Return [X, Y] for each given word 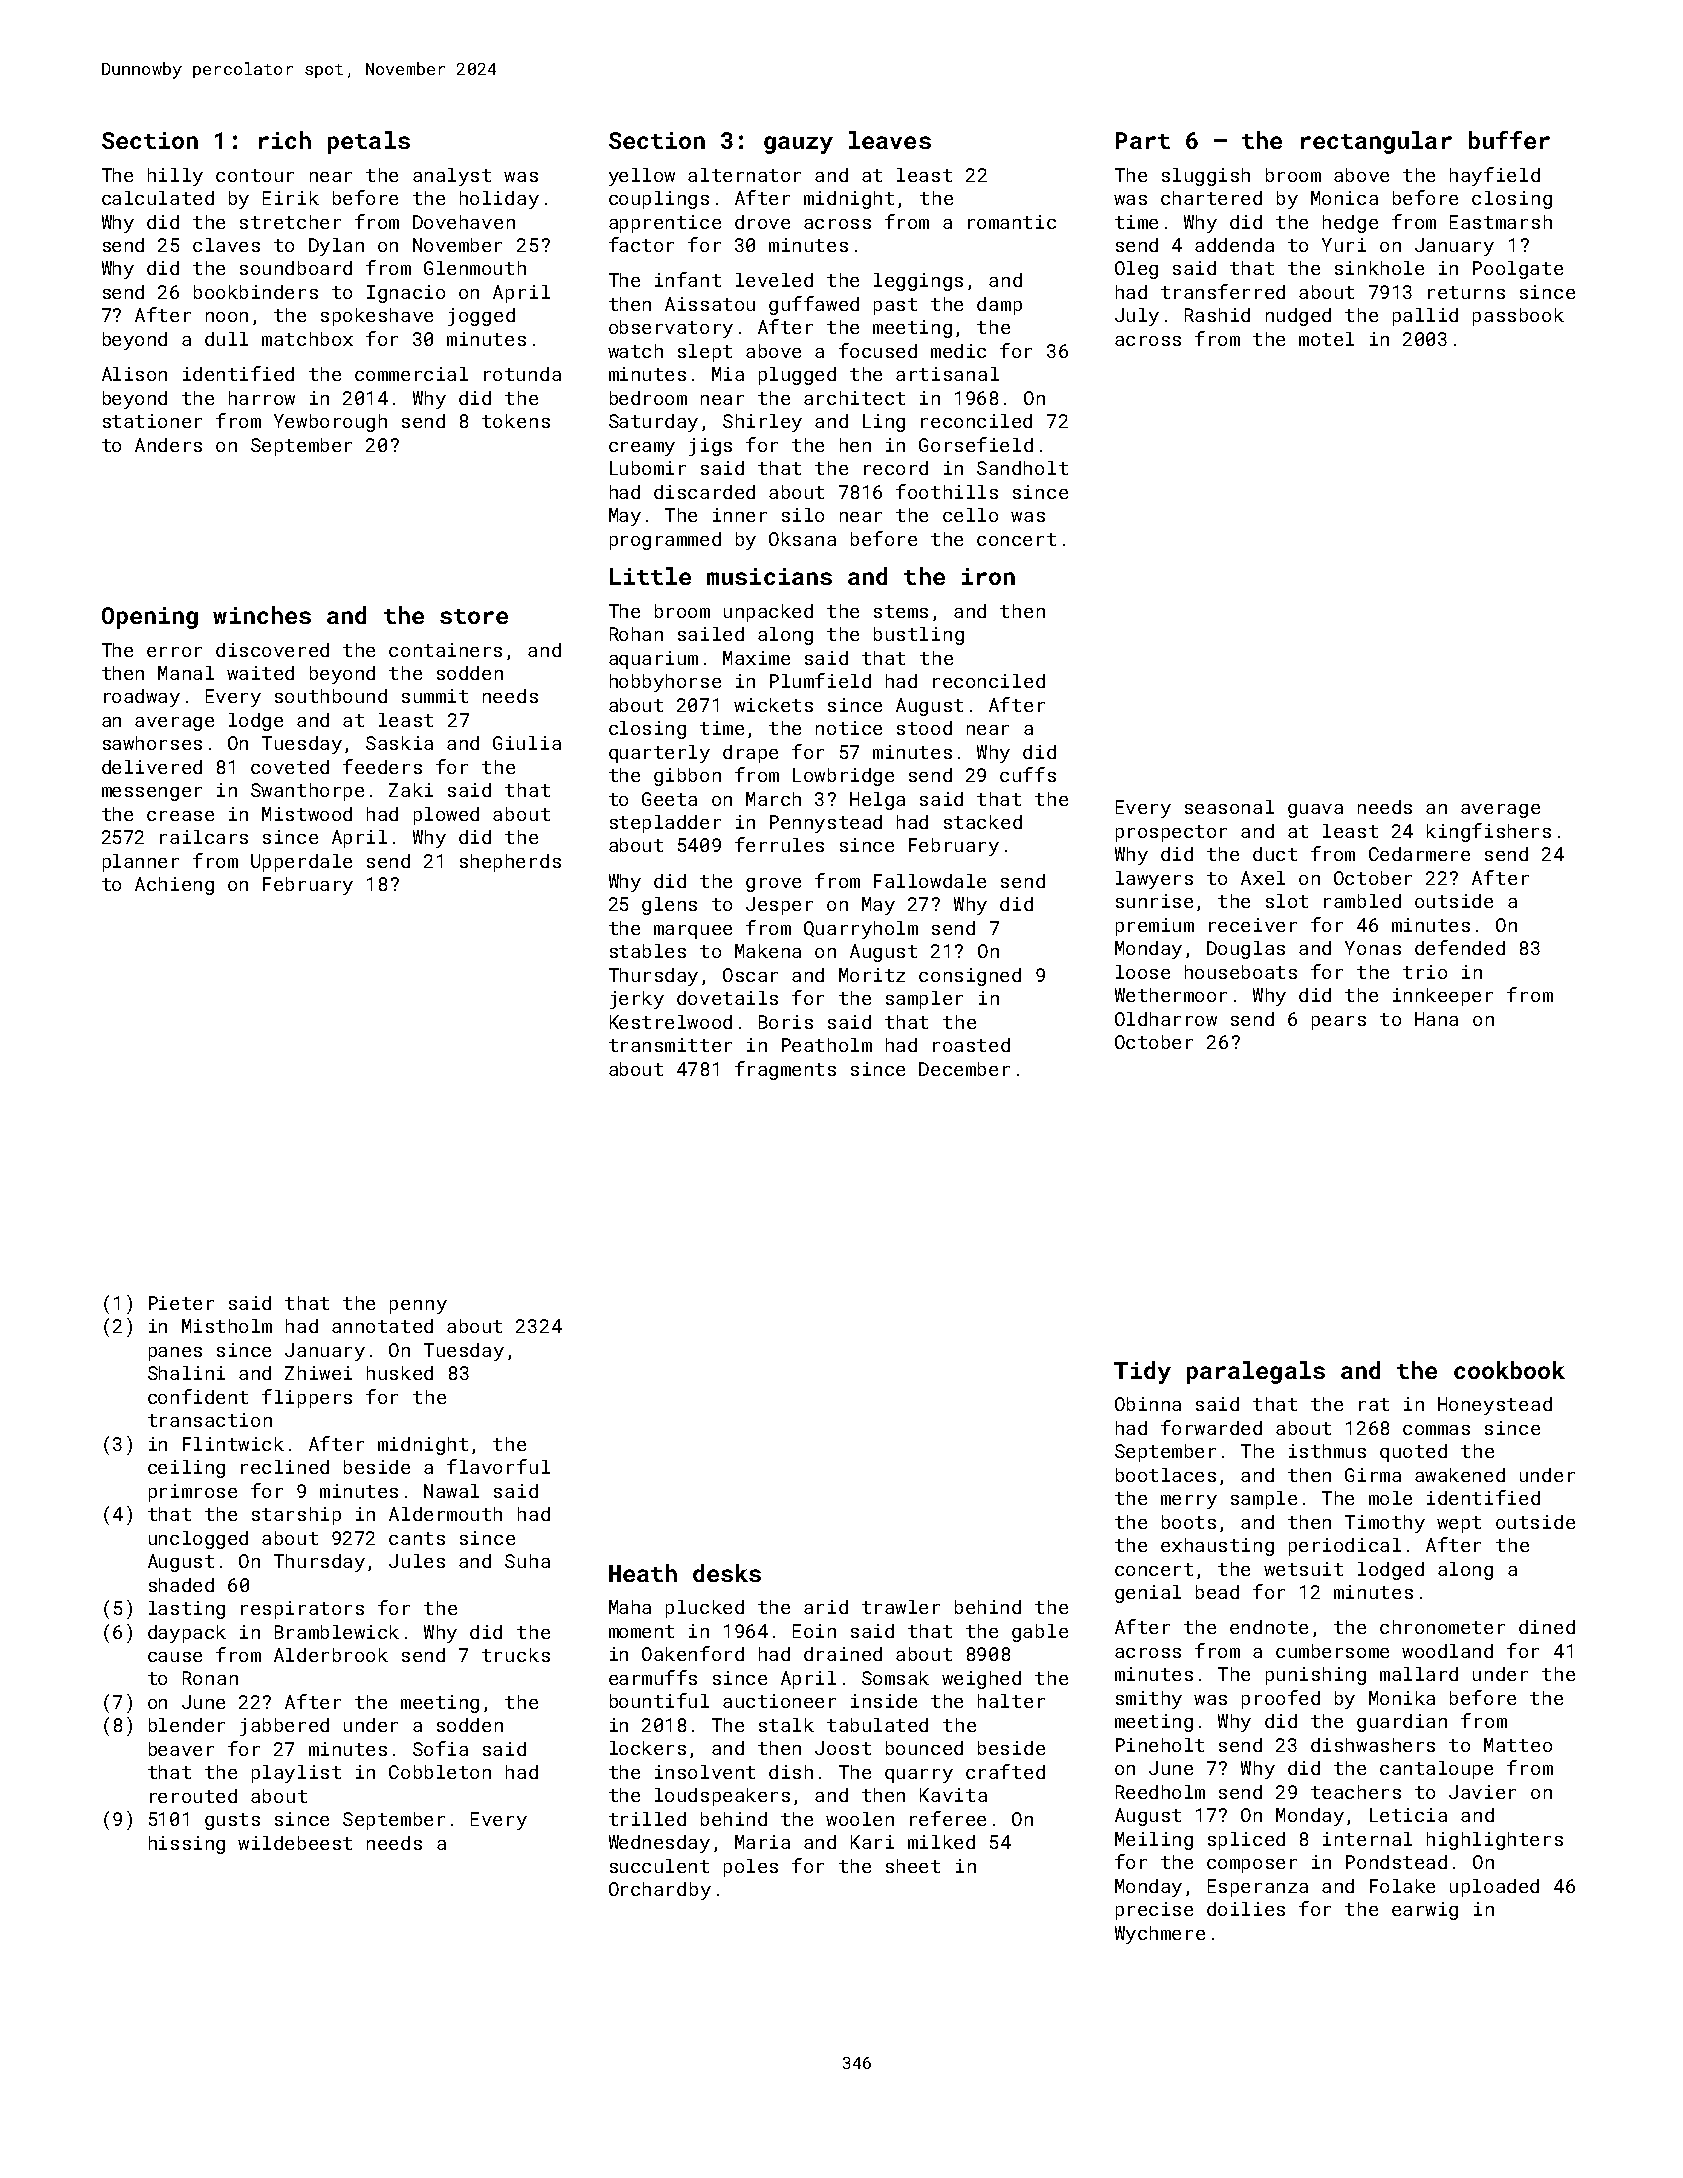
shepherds [510, 863]
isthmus [1327, 1451]
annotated [382, 1326]
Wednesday [659, 1844]
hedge [1350, 224]
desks [727, 1573]
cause [175, 1657]
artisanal [947, 374]
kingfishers [1489, 832]
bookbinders [256, 292]
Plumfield [820, 680]
